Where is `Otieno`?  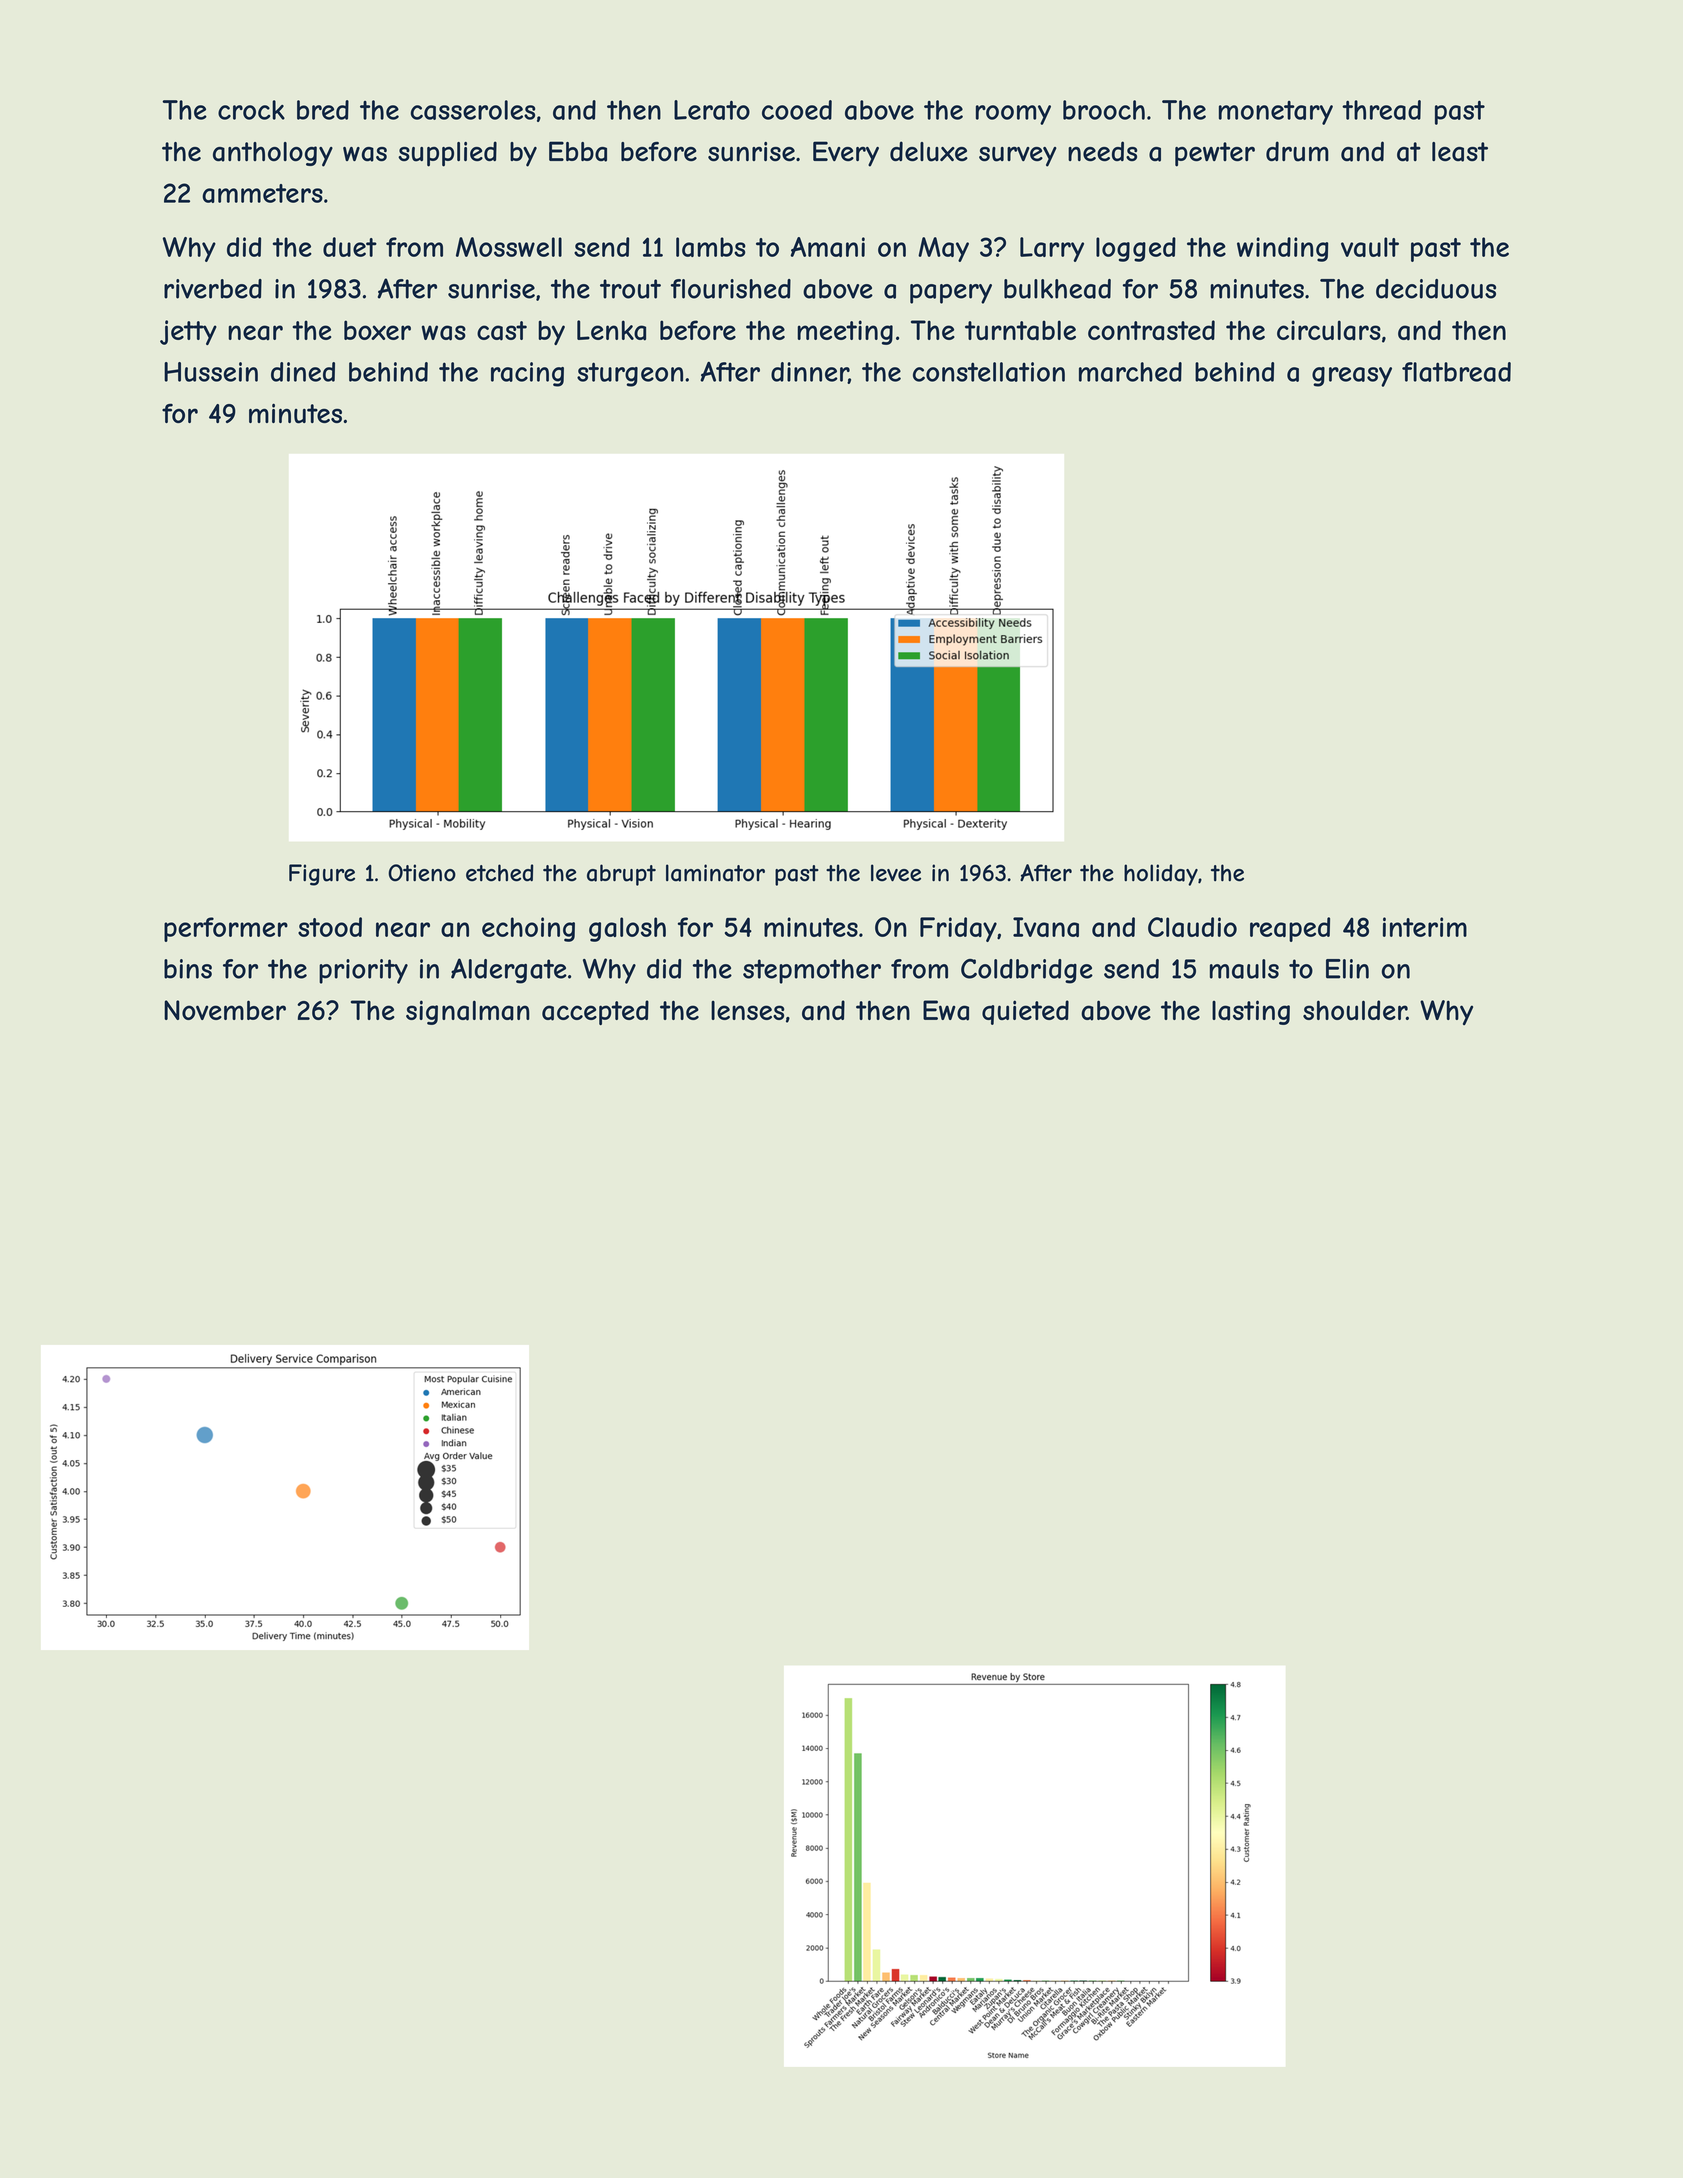
Otieno is located at coordinates (422, 873).
